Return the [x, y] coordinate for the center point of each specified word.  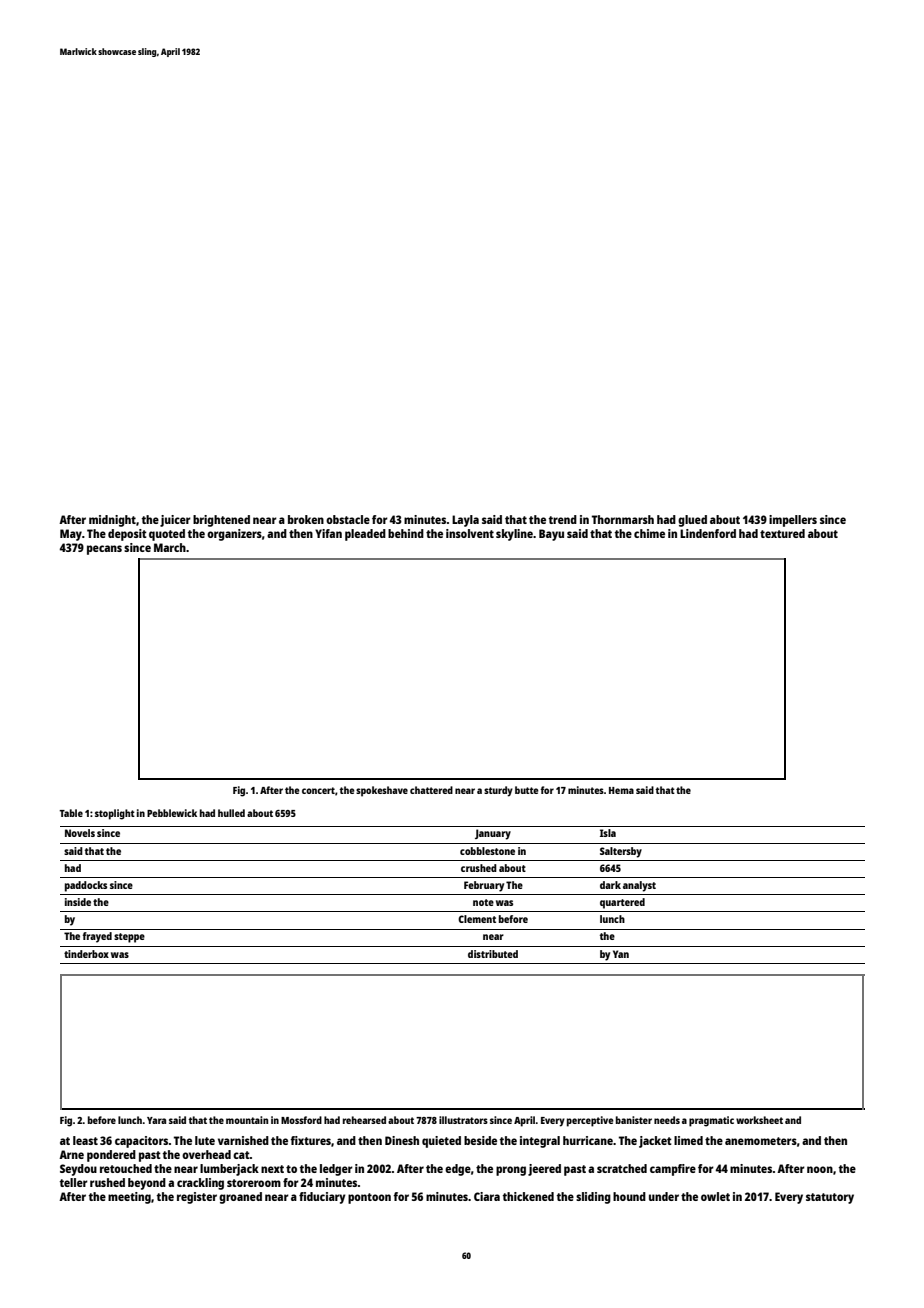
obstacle [348, 519]
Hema [621, 790]
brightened [221, 521]
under [664, 1196]
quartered [622, 903]
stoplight [115, 814]
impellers [793, 521]
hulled [231, 813]
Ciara [487, 1196]
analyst [639, 886]
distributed [493, 954]
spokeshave [382, 791]
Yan [621, 954]
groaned [240, 1198]
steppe [129, 938]
